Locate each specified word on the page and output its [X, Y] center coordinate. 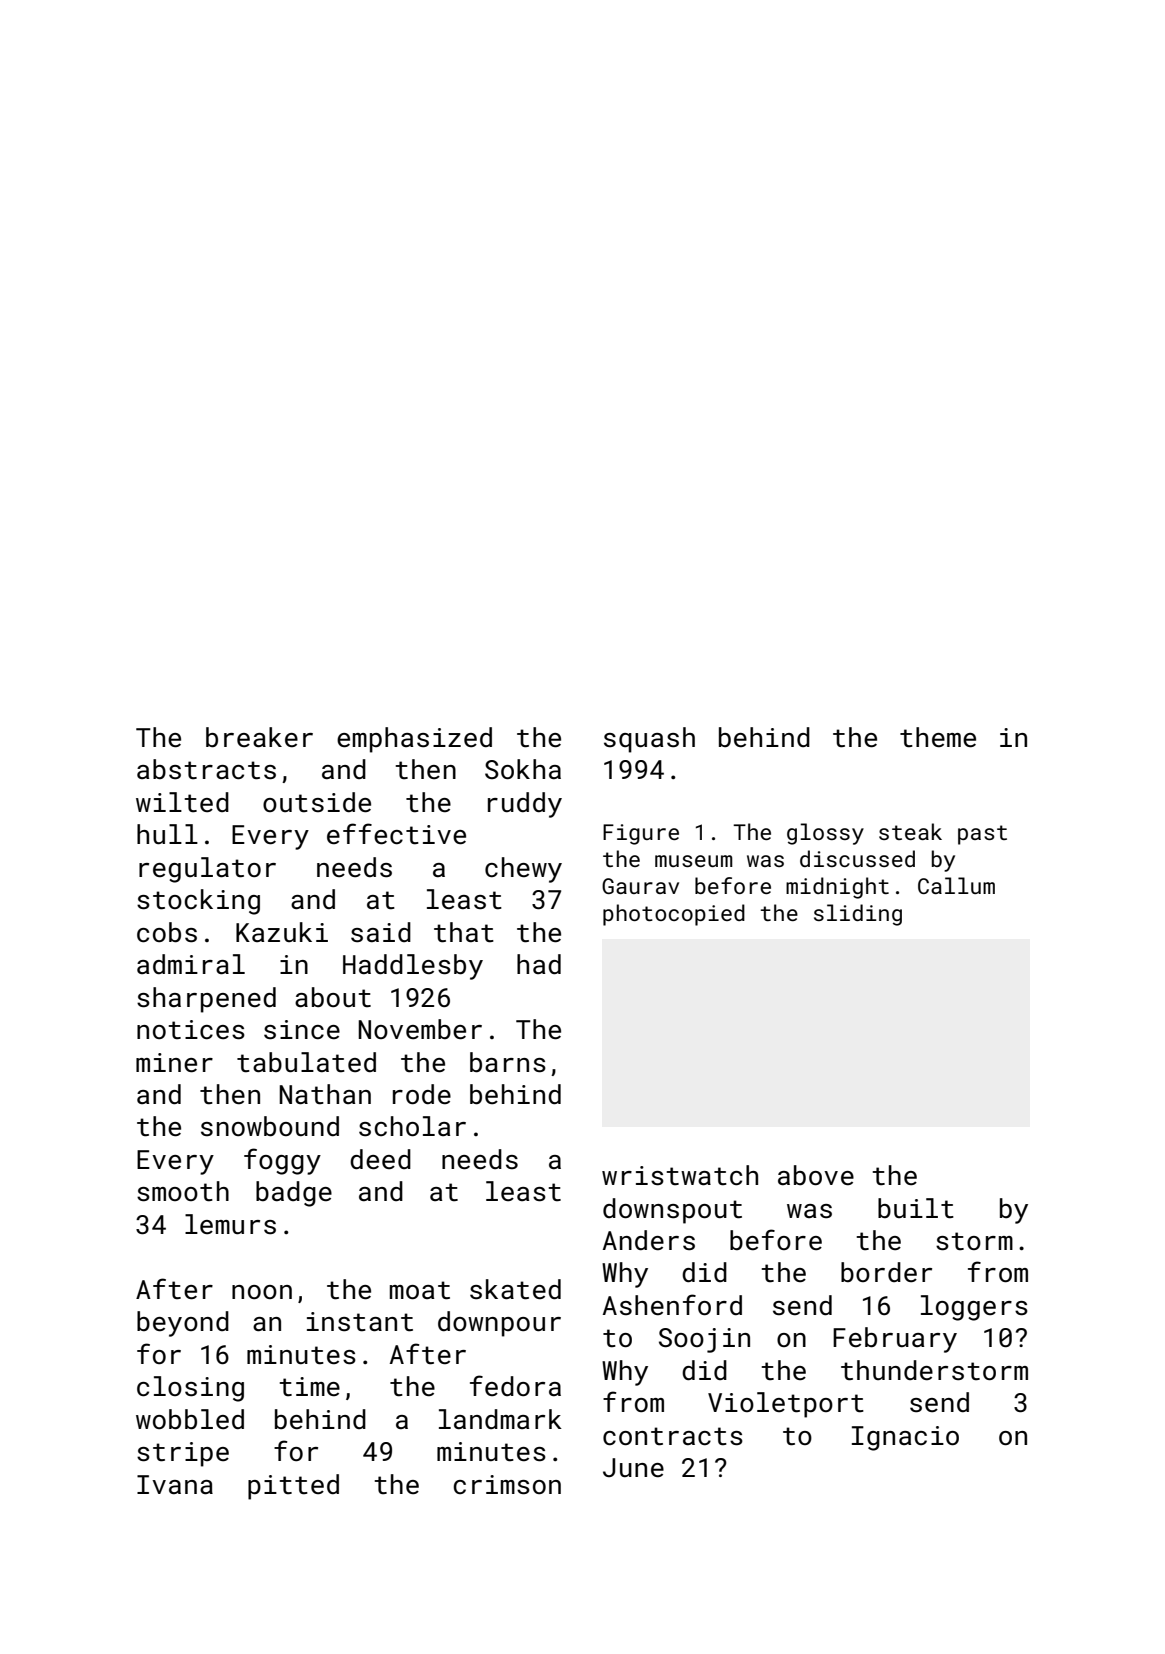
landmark [500, 1419]
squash [649, 740]
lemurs [230, 1224]
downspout [672, 1211]
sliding [858, 915]
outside [317, 802]
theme [938, 737]
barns [508, 1062]
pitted [293, 1487]
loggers [974, 1308]
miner [174, 1063]
